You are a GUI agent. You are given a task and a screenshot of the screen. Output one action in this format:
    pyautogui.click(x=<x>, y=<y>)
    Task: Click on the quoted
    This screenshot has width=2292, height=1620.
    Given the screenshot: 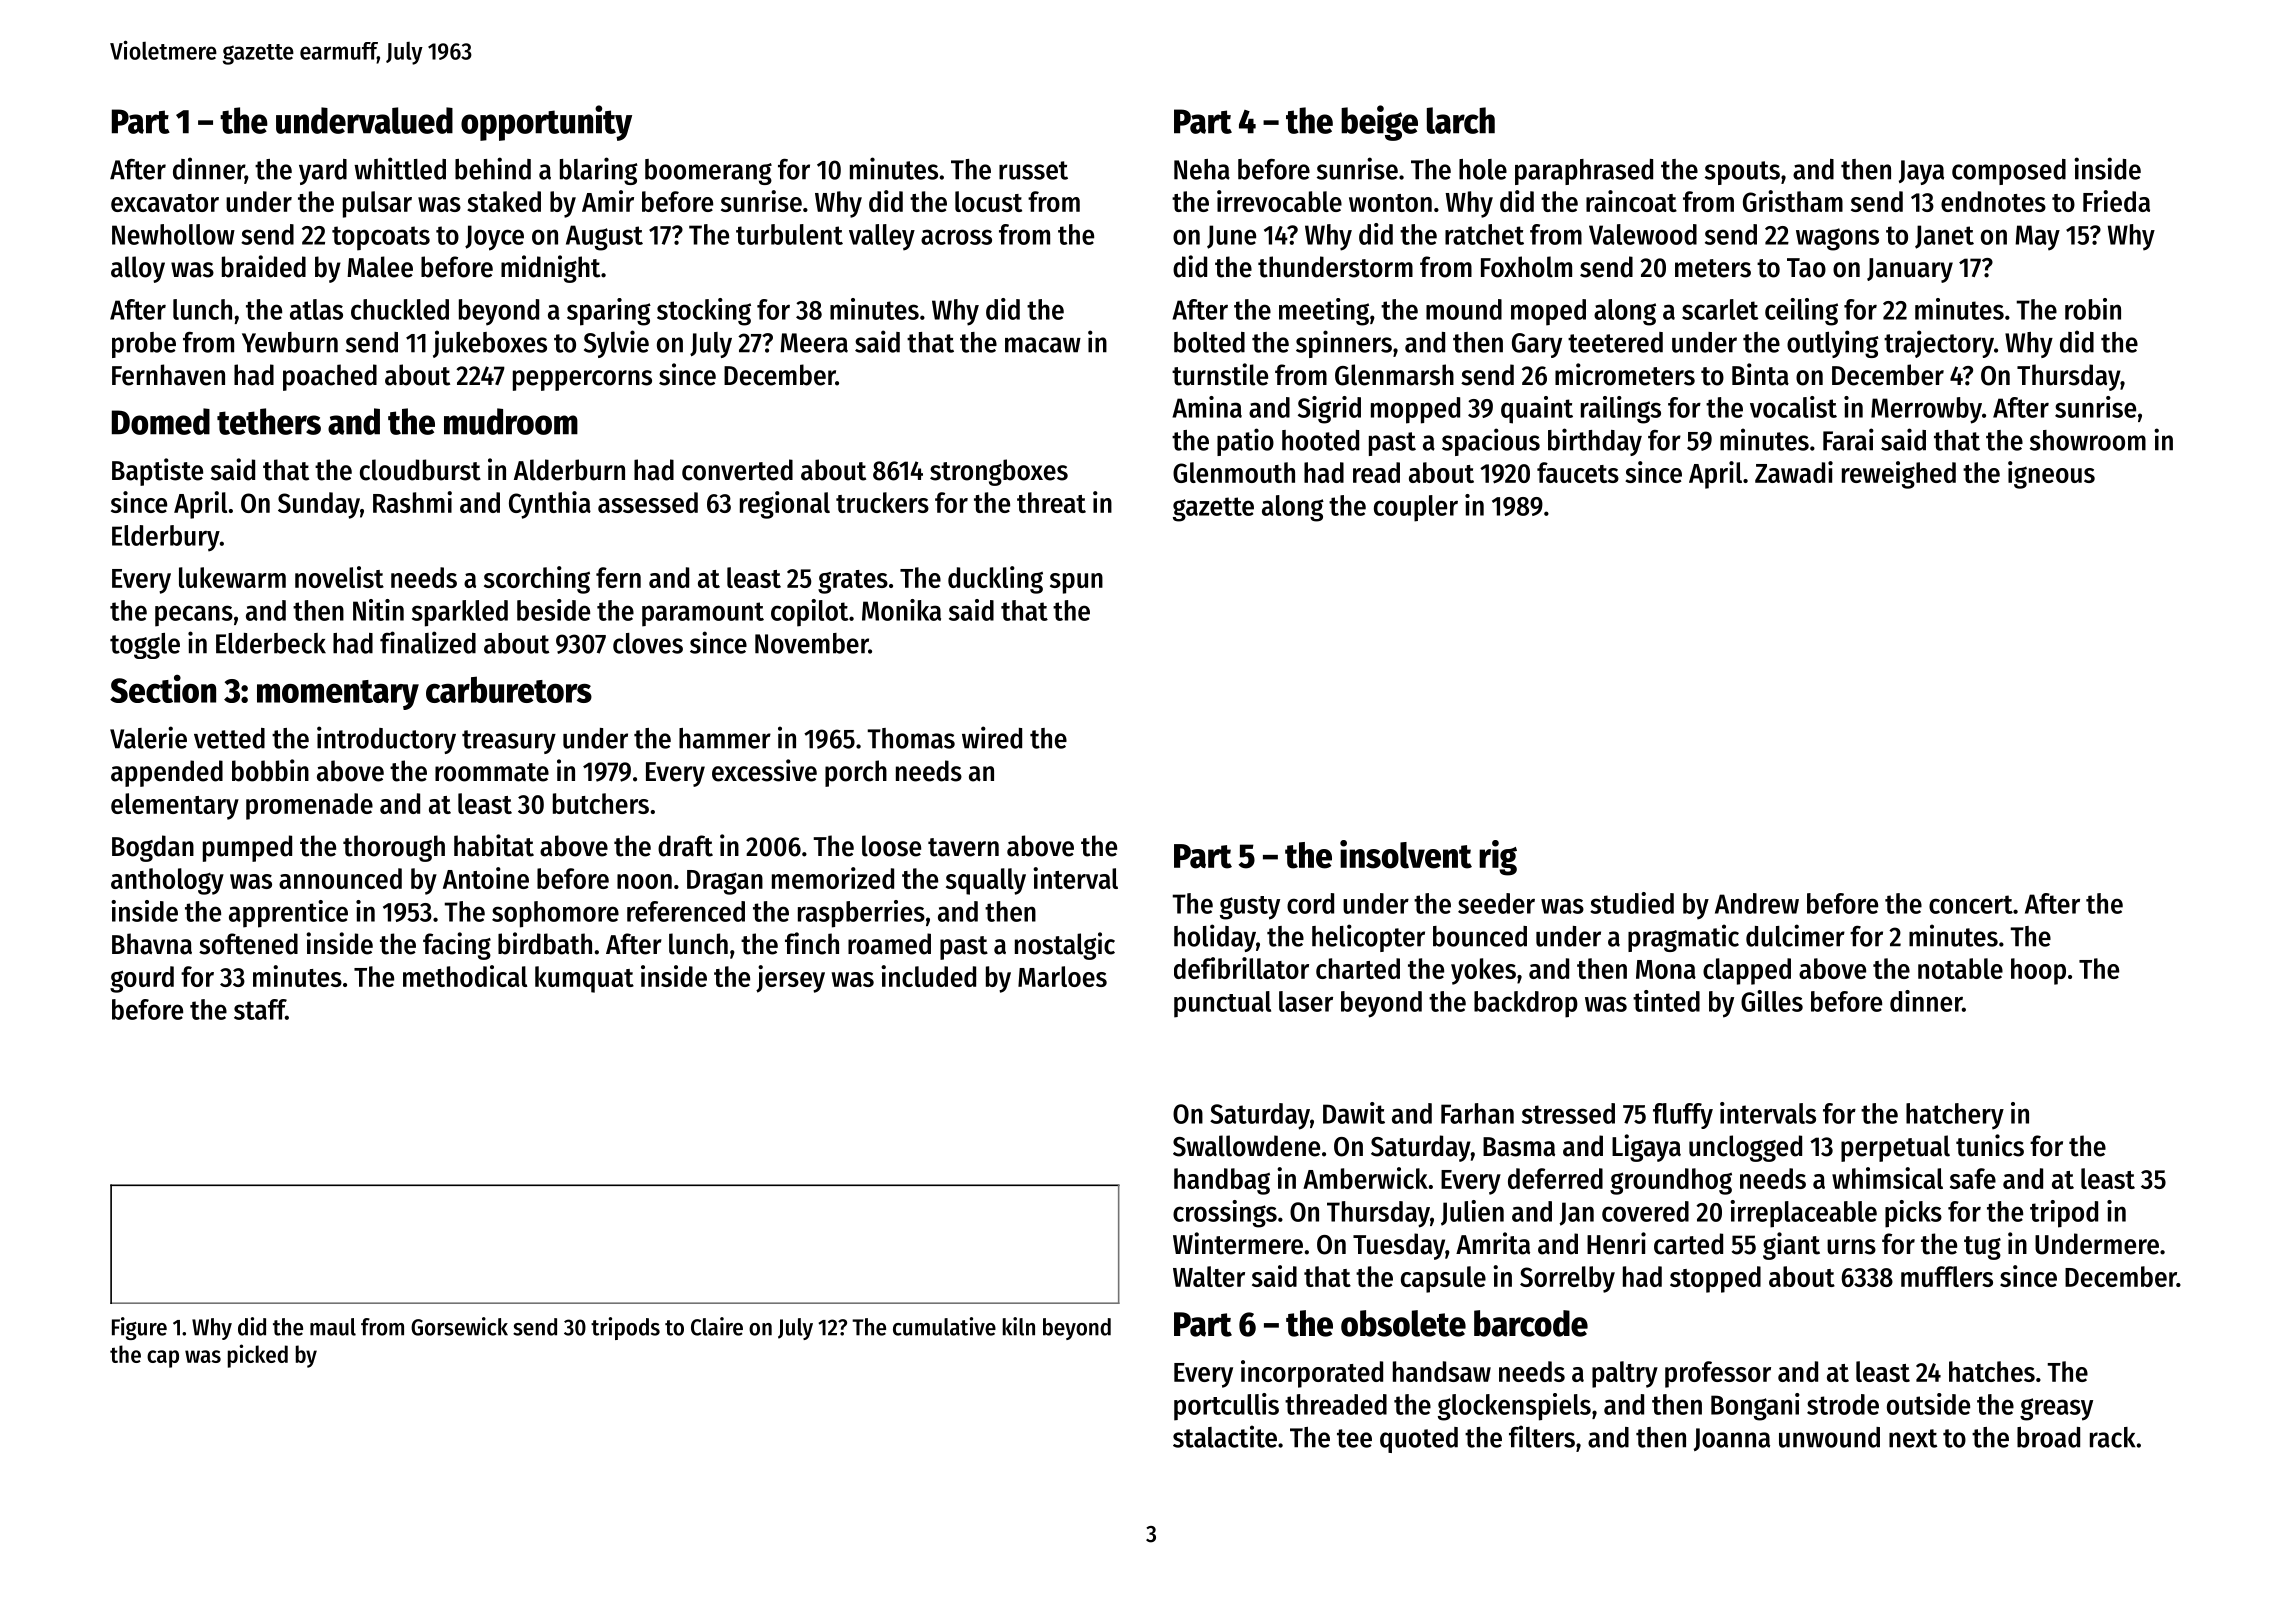 What is the action you would take?
    pyautogui.click(x=1419, y=1440)
